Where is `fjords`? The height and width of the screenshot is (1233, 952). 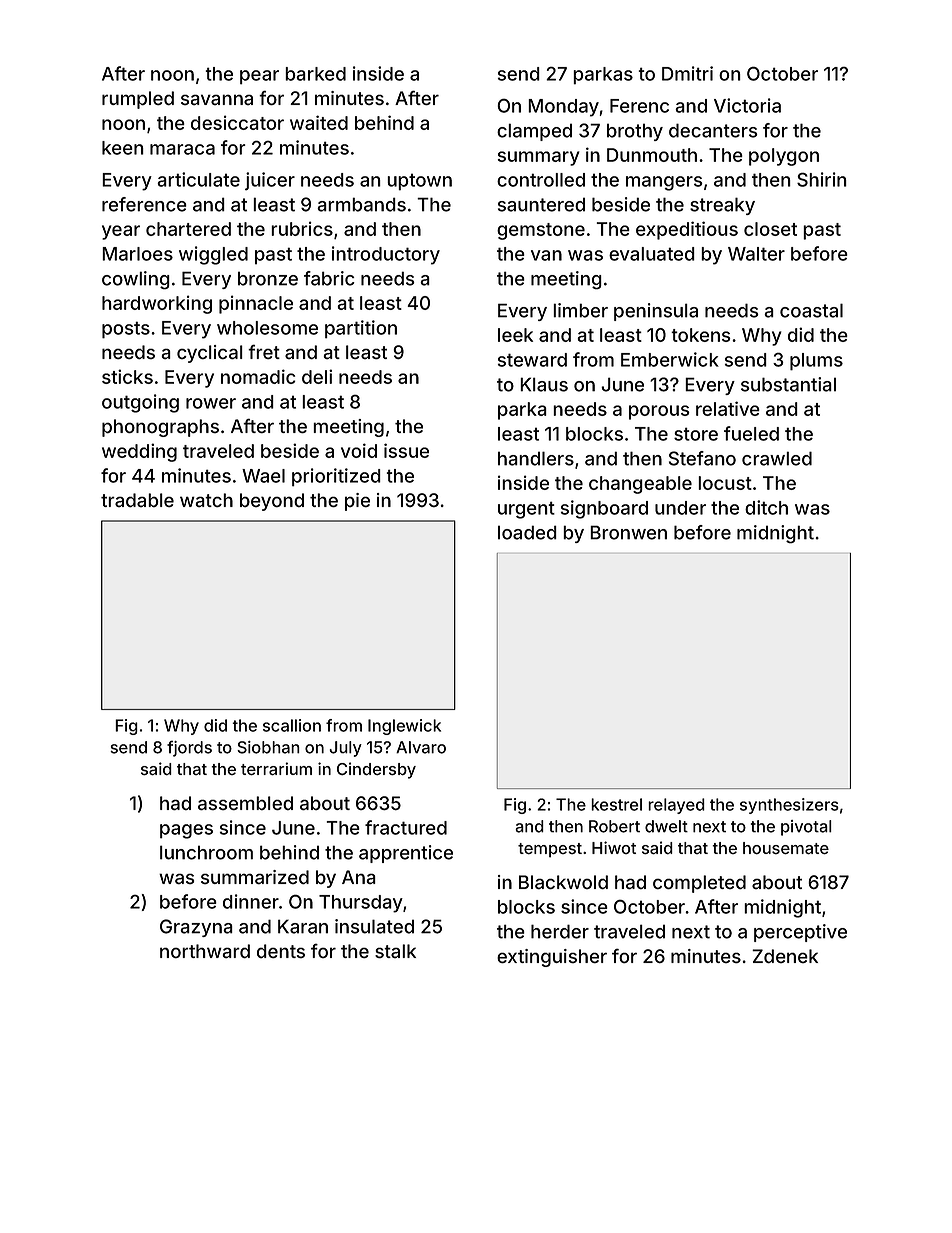 fjords is located at coordinates (189, 749).
